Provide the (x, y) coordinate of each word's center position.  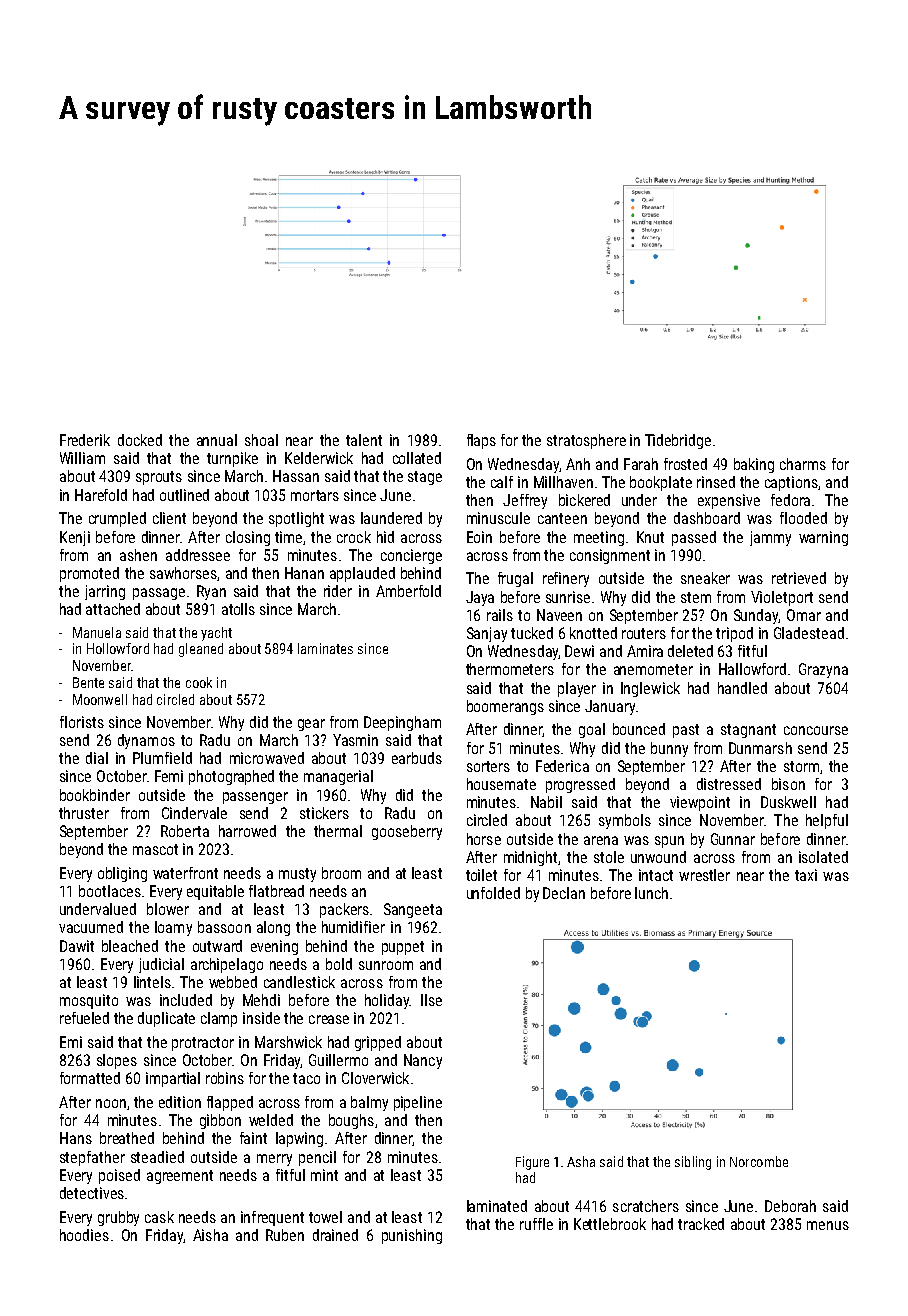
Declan (564, 893)
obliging (122, 874)
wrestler (704, 875)
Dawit (77, 946)
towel (325, 1217)
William (82, 458)
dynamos (146, 741)
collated (417, 458)
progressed (580, 785)
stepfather (92, 1158)
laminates (325, 648)
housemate (501, 784)
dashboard (707, 518)
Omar (804, 615)
